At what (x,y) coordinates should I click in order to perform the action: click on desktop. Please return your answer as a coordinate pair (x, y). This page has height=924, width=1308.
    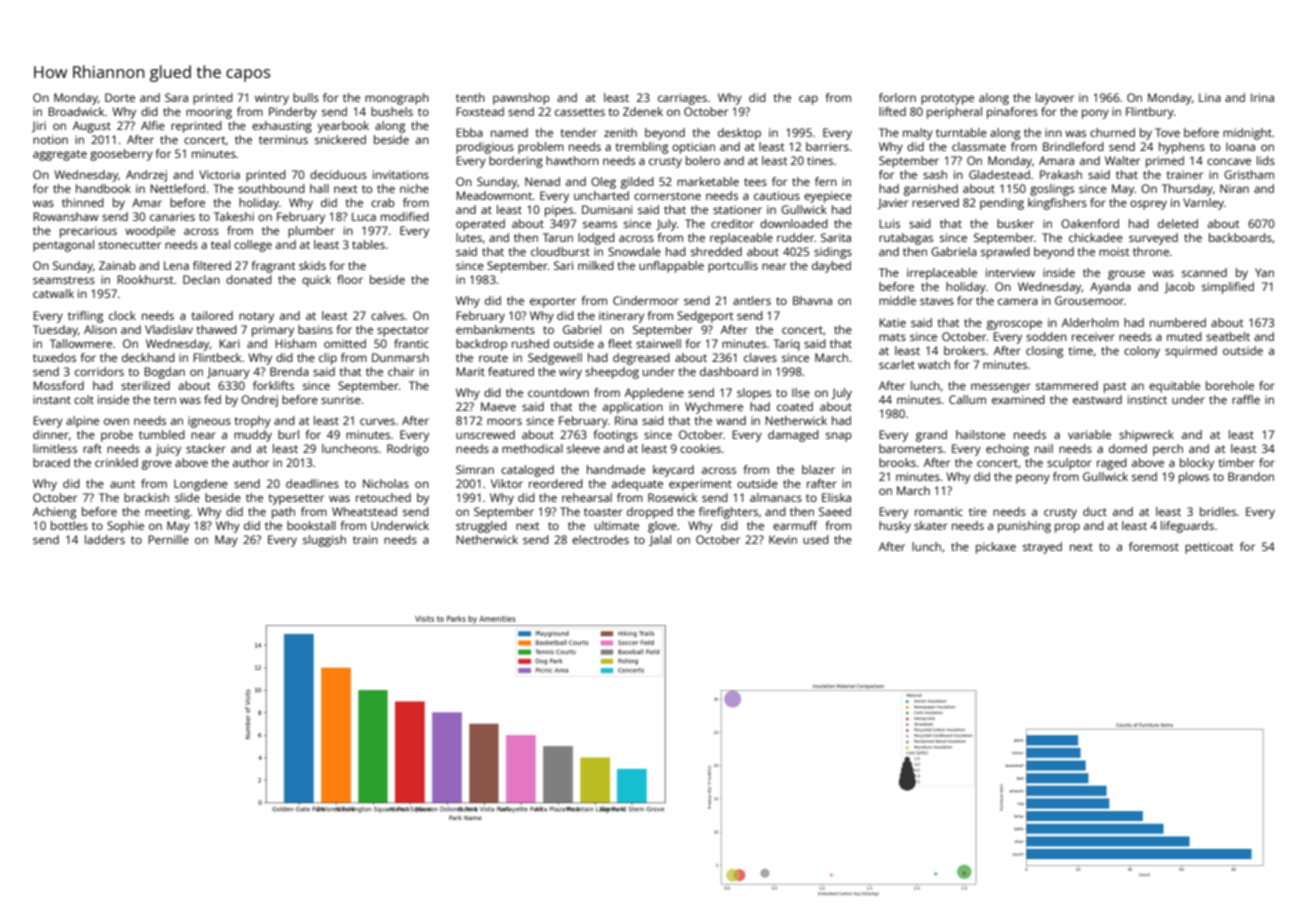
    Looking at the image, I should click on (739, 134).
